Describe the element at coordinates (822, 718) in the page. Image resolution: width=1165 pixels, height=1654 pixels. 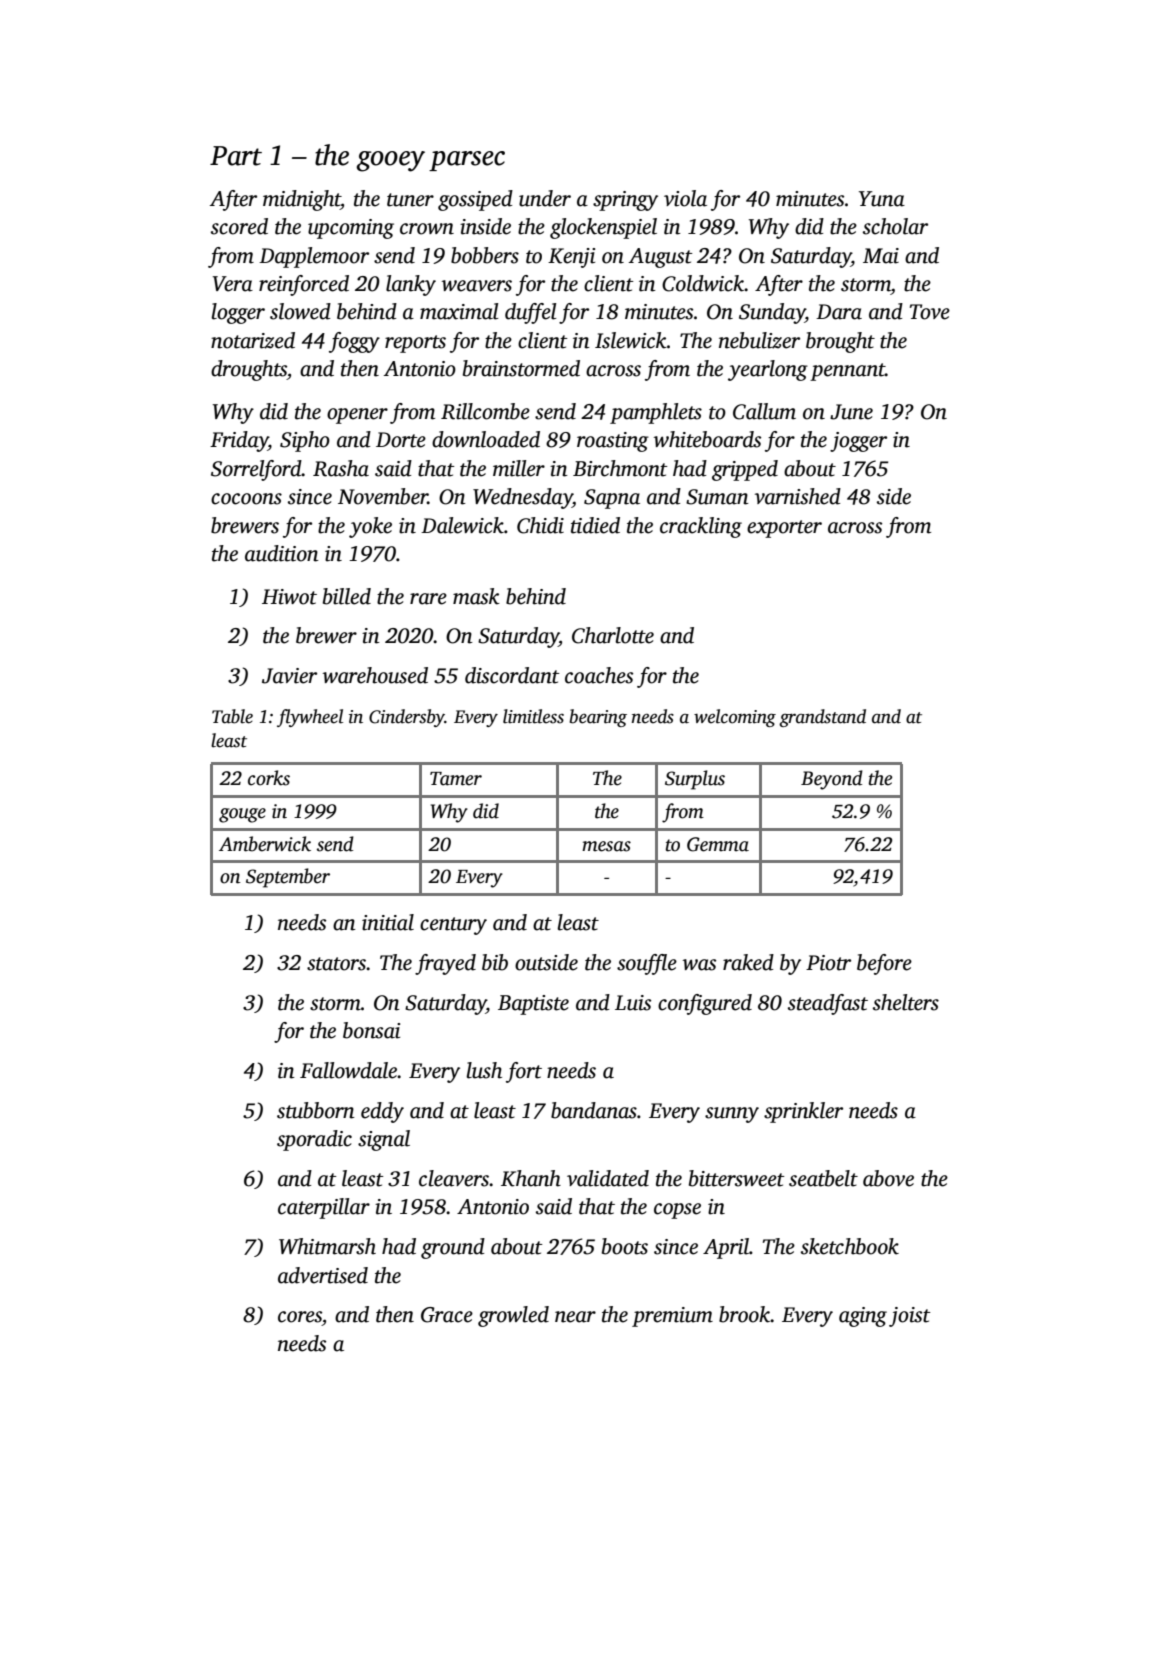
I see `grandstand` at that location.
